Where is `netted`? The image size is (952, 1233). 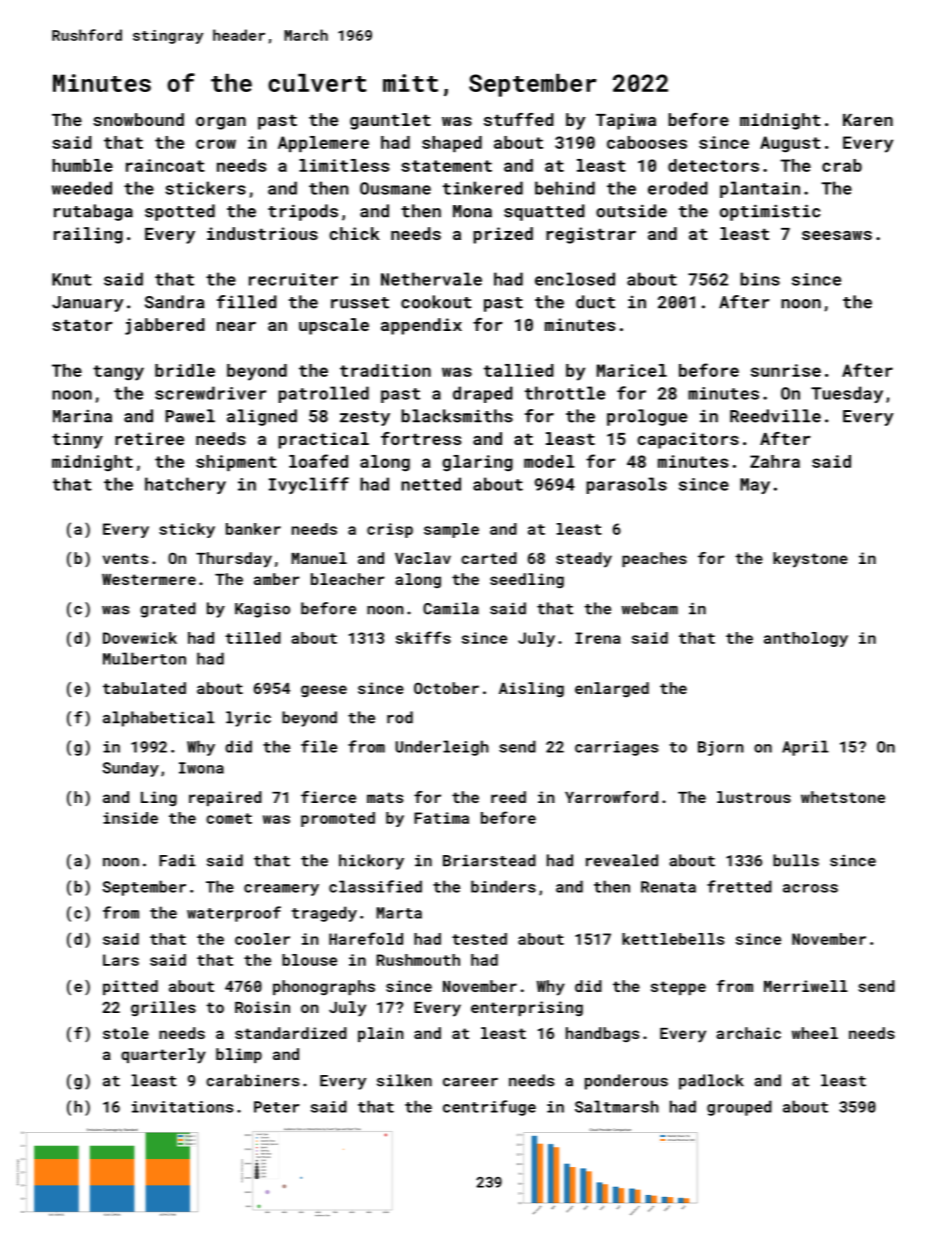
netted is located at coordinates (431, 484).
